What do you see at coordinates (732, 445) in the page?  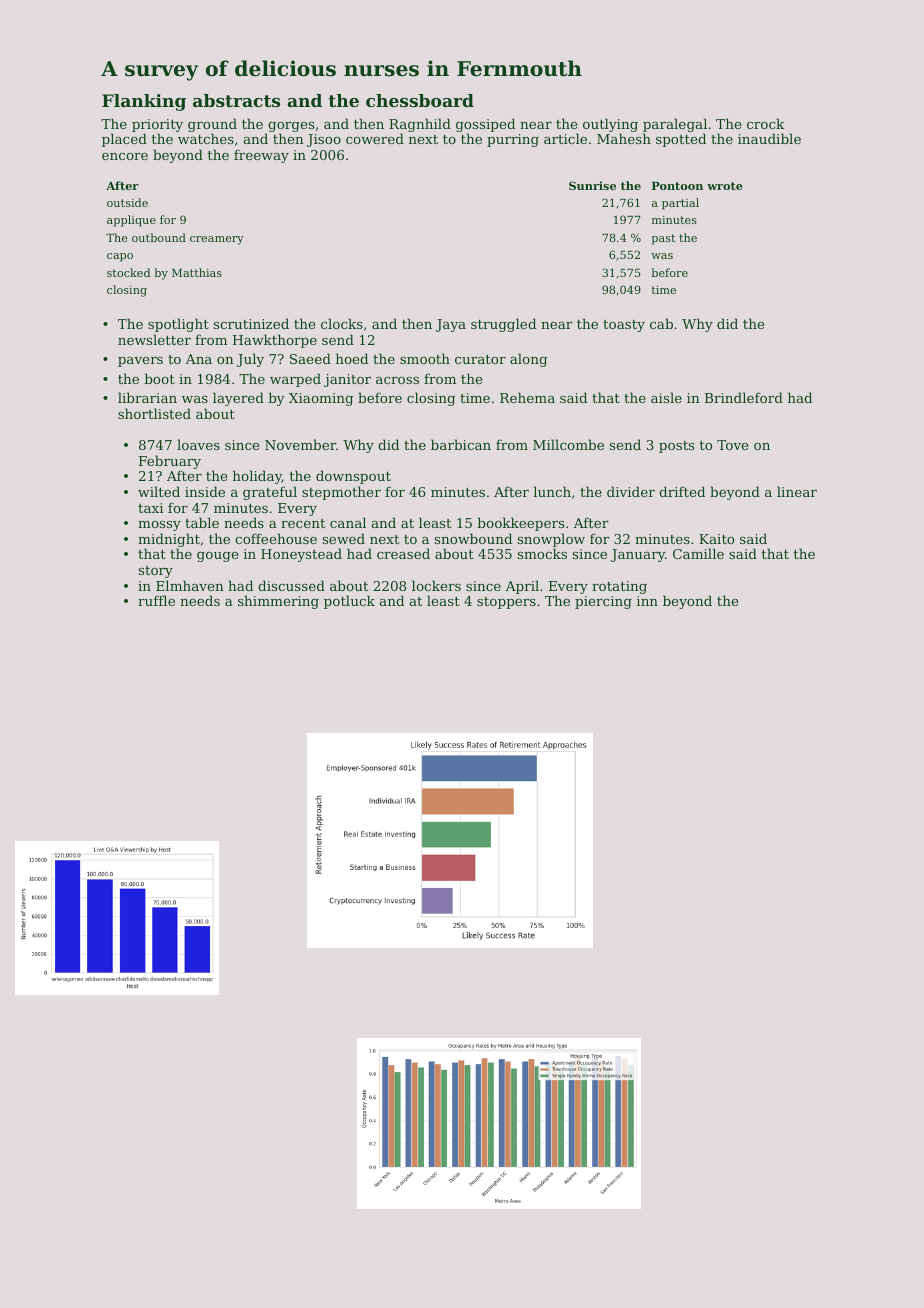 I see `Tove` at bounding box center [732, 445].
